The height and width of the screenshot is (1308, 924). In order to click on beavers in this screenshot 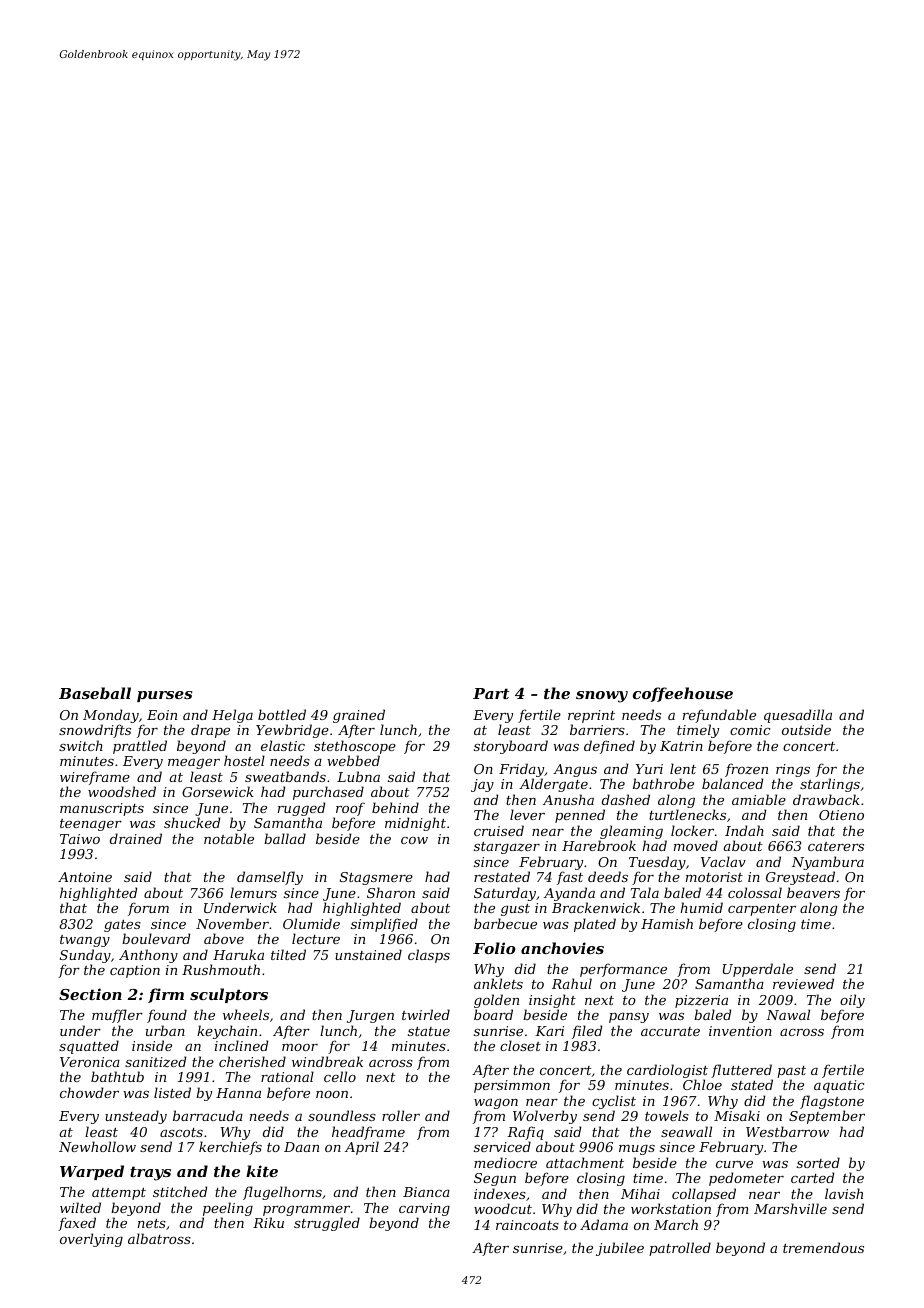, I will do `click(813, 892)`.
